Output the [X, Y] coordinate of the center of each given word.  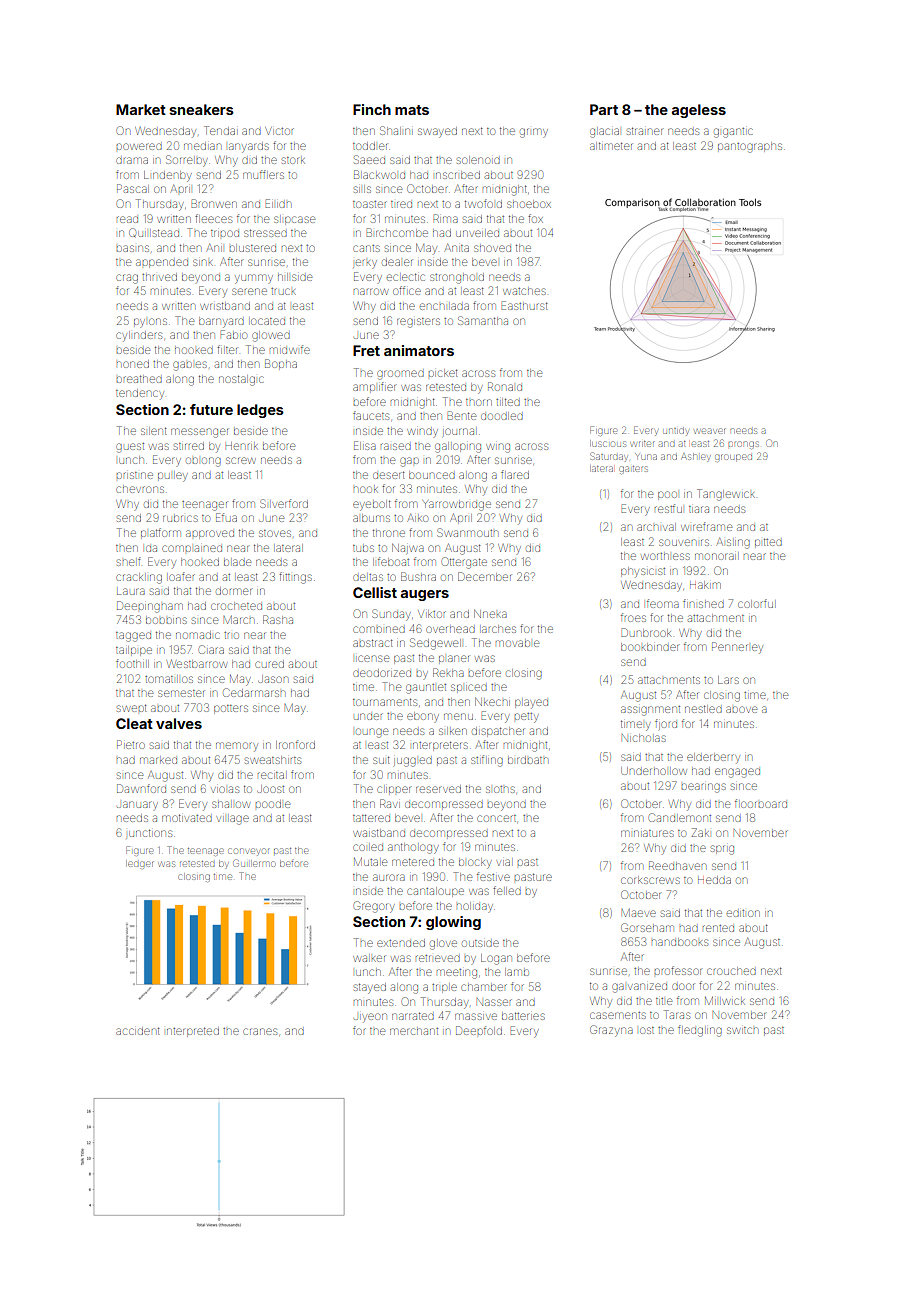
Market [141, 109]
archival [656, 527]
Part [604, 109]
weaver [710, 431]
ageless [699, 111]
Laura [131, 591]
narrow [371, 291]
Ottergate [464, 563]
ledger [140, 865]
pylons [150, 322]
